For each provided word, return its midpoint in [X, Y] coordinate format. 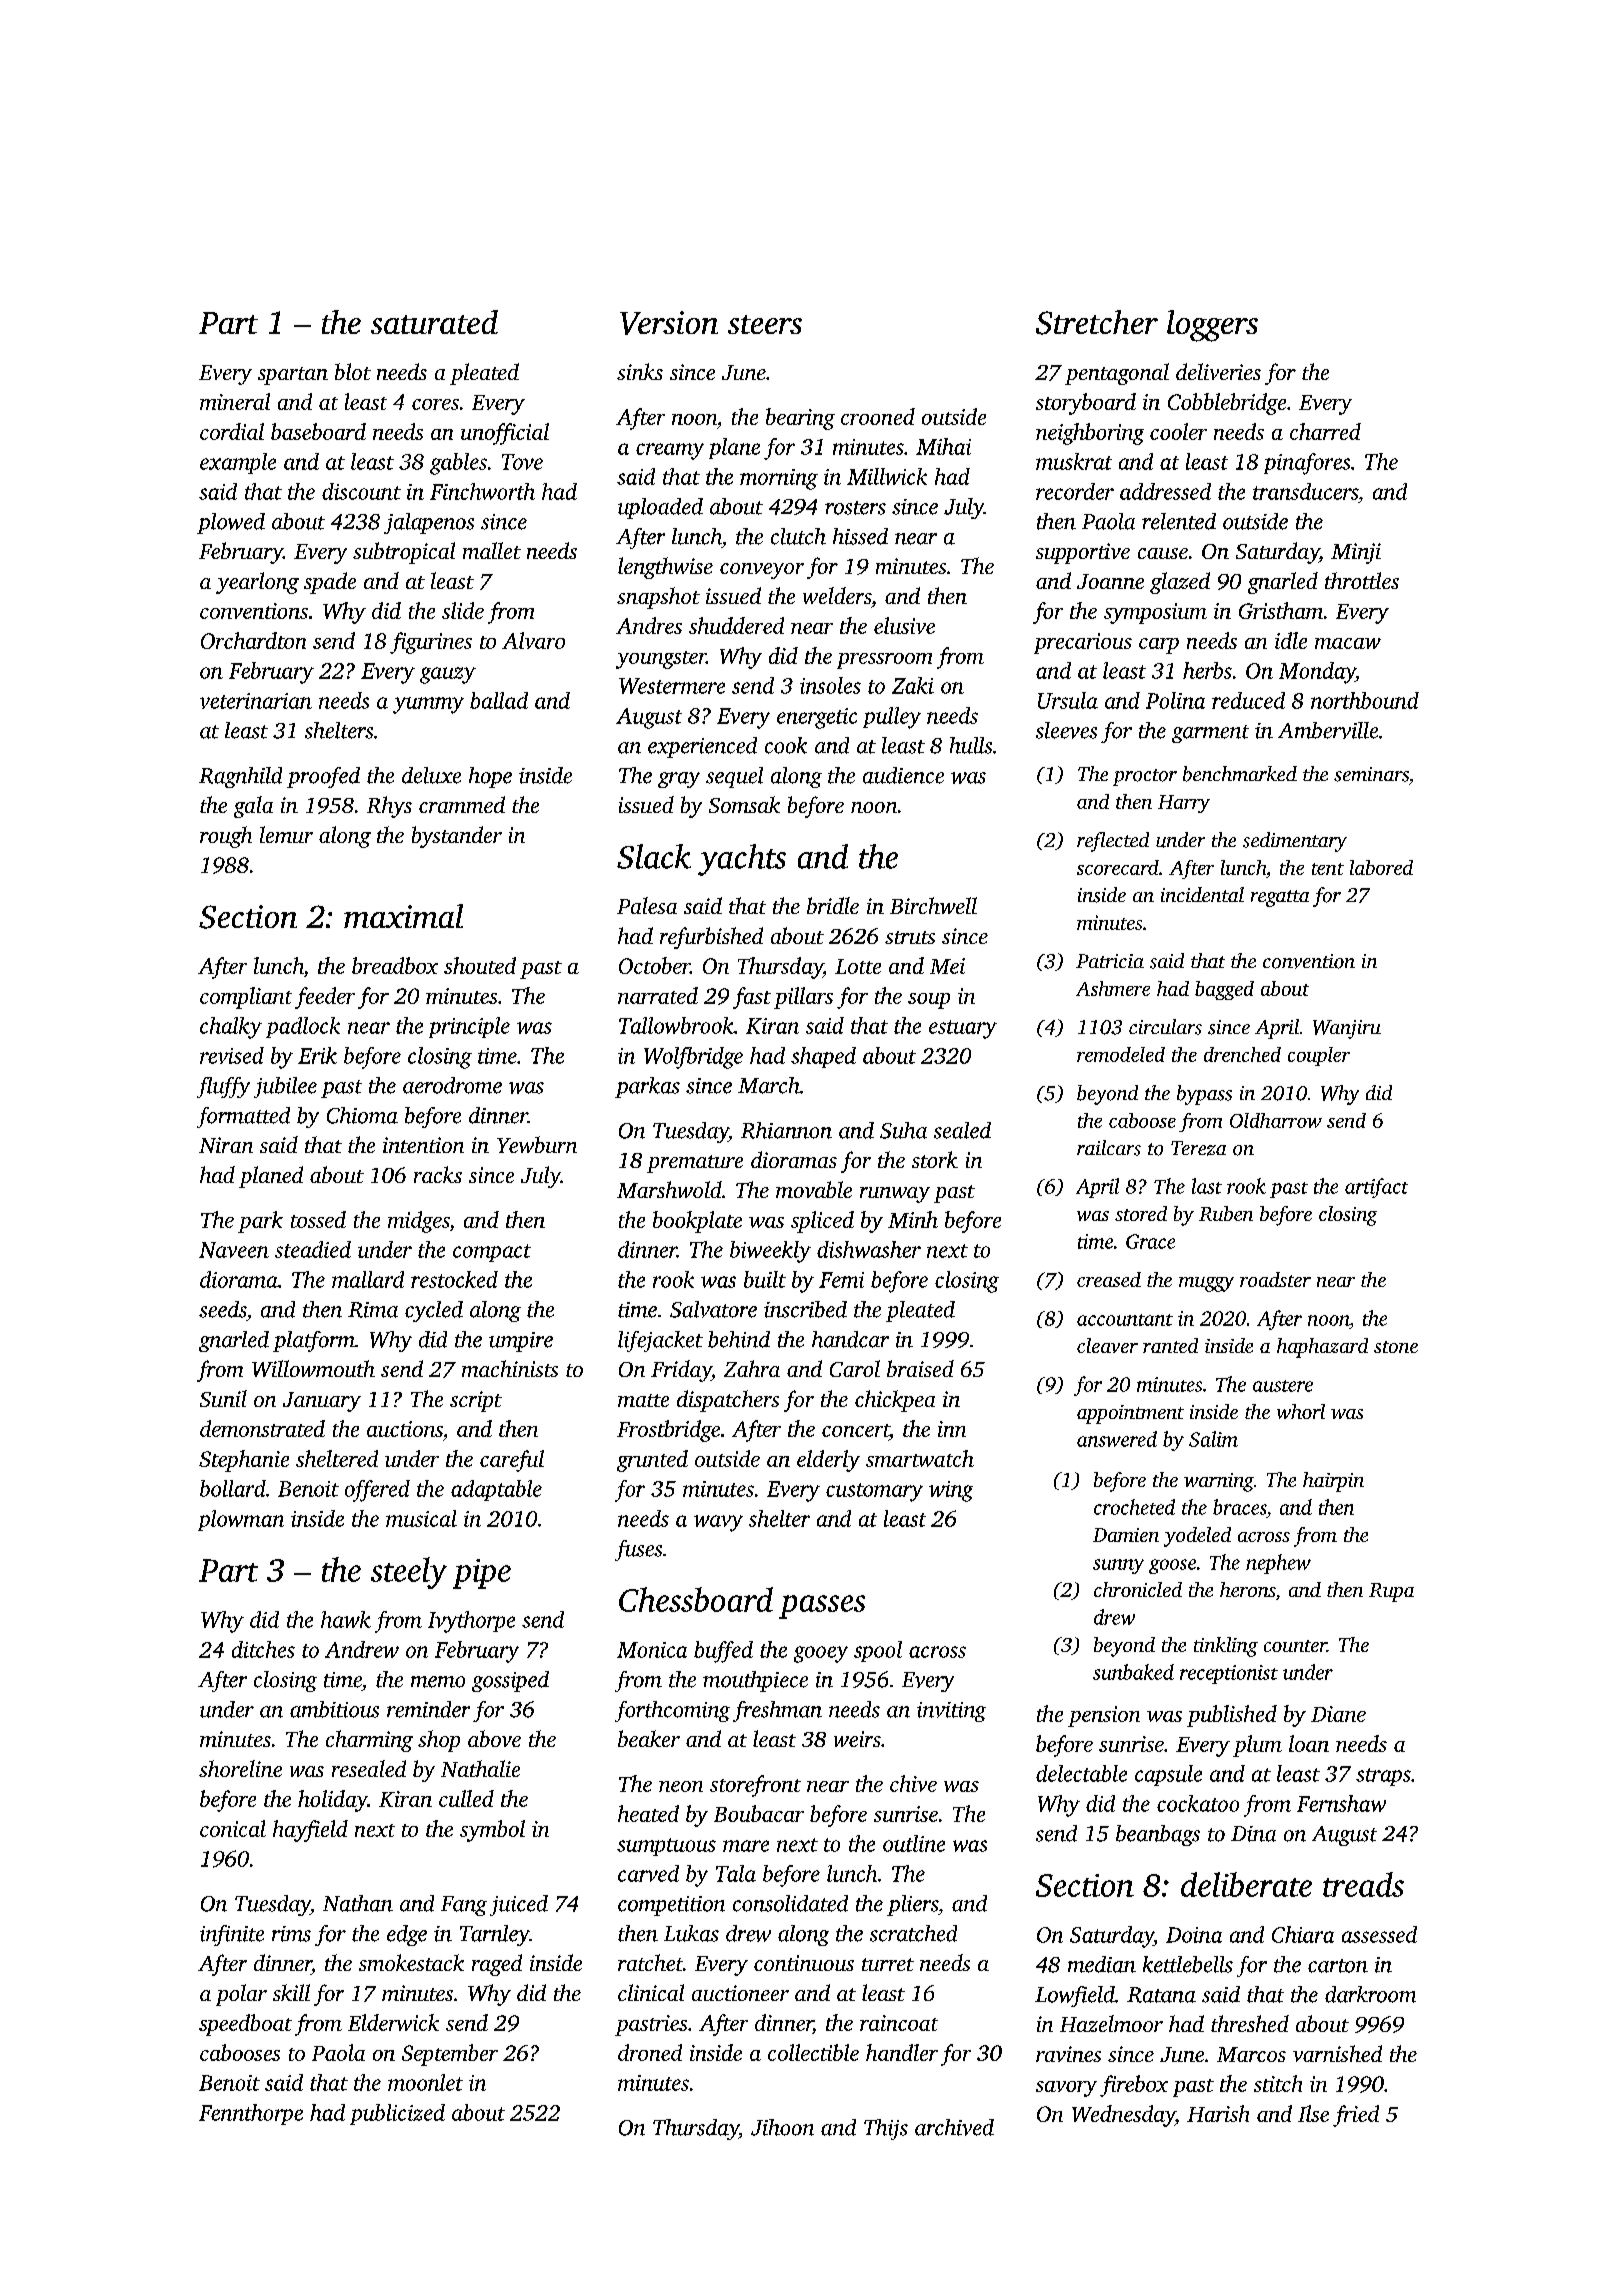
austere [1283, 1386]
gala [253, 807]
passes [822, 1607]
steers [765, 324]
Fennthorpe [251, 2114]
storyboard [1086, 404]
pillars [803, 998]
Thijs [886, 2129]
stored [1141, 1213]
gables [458, 464]
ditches [263, 1649]
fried [1356, 2116]
